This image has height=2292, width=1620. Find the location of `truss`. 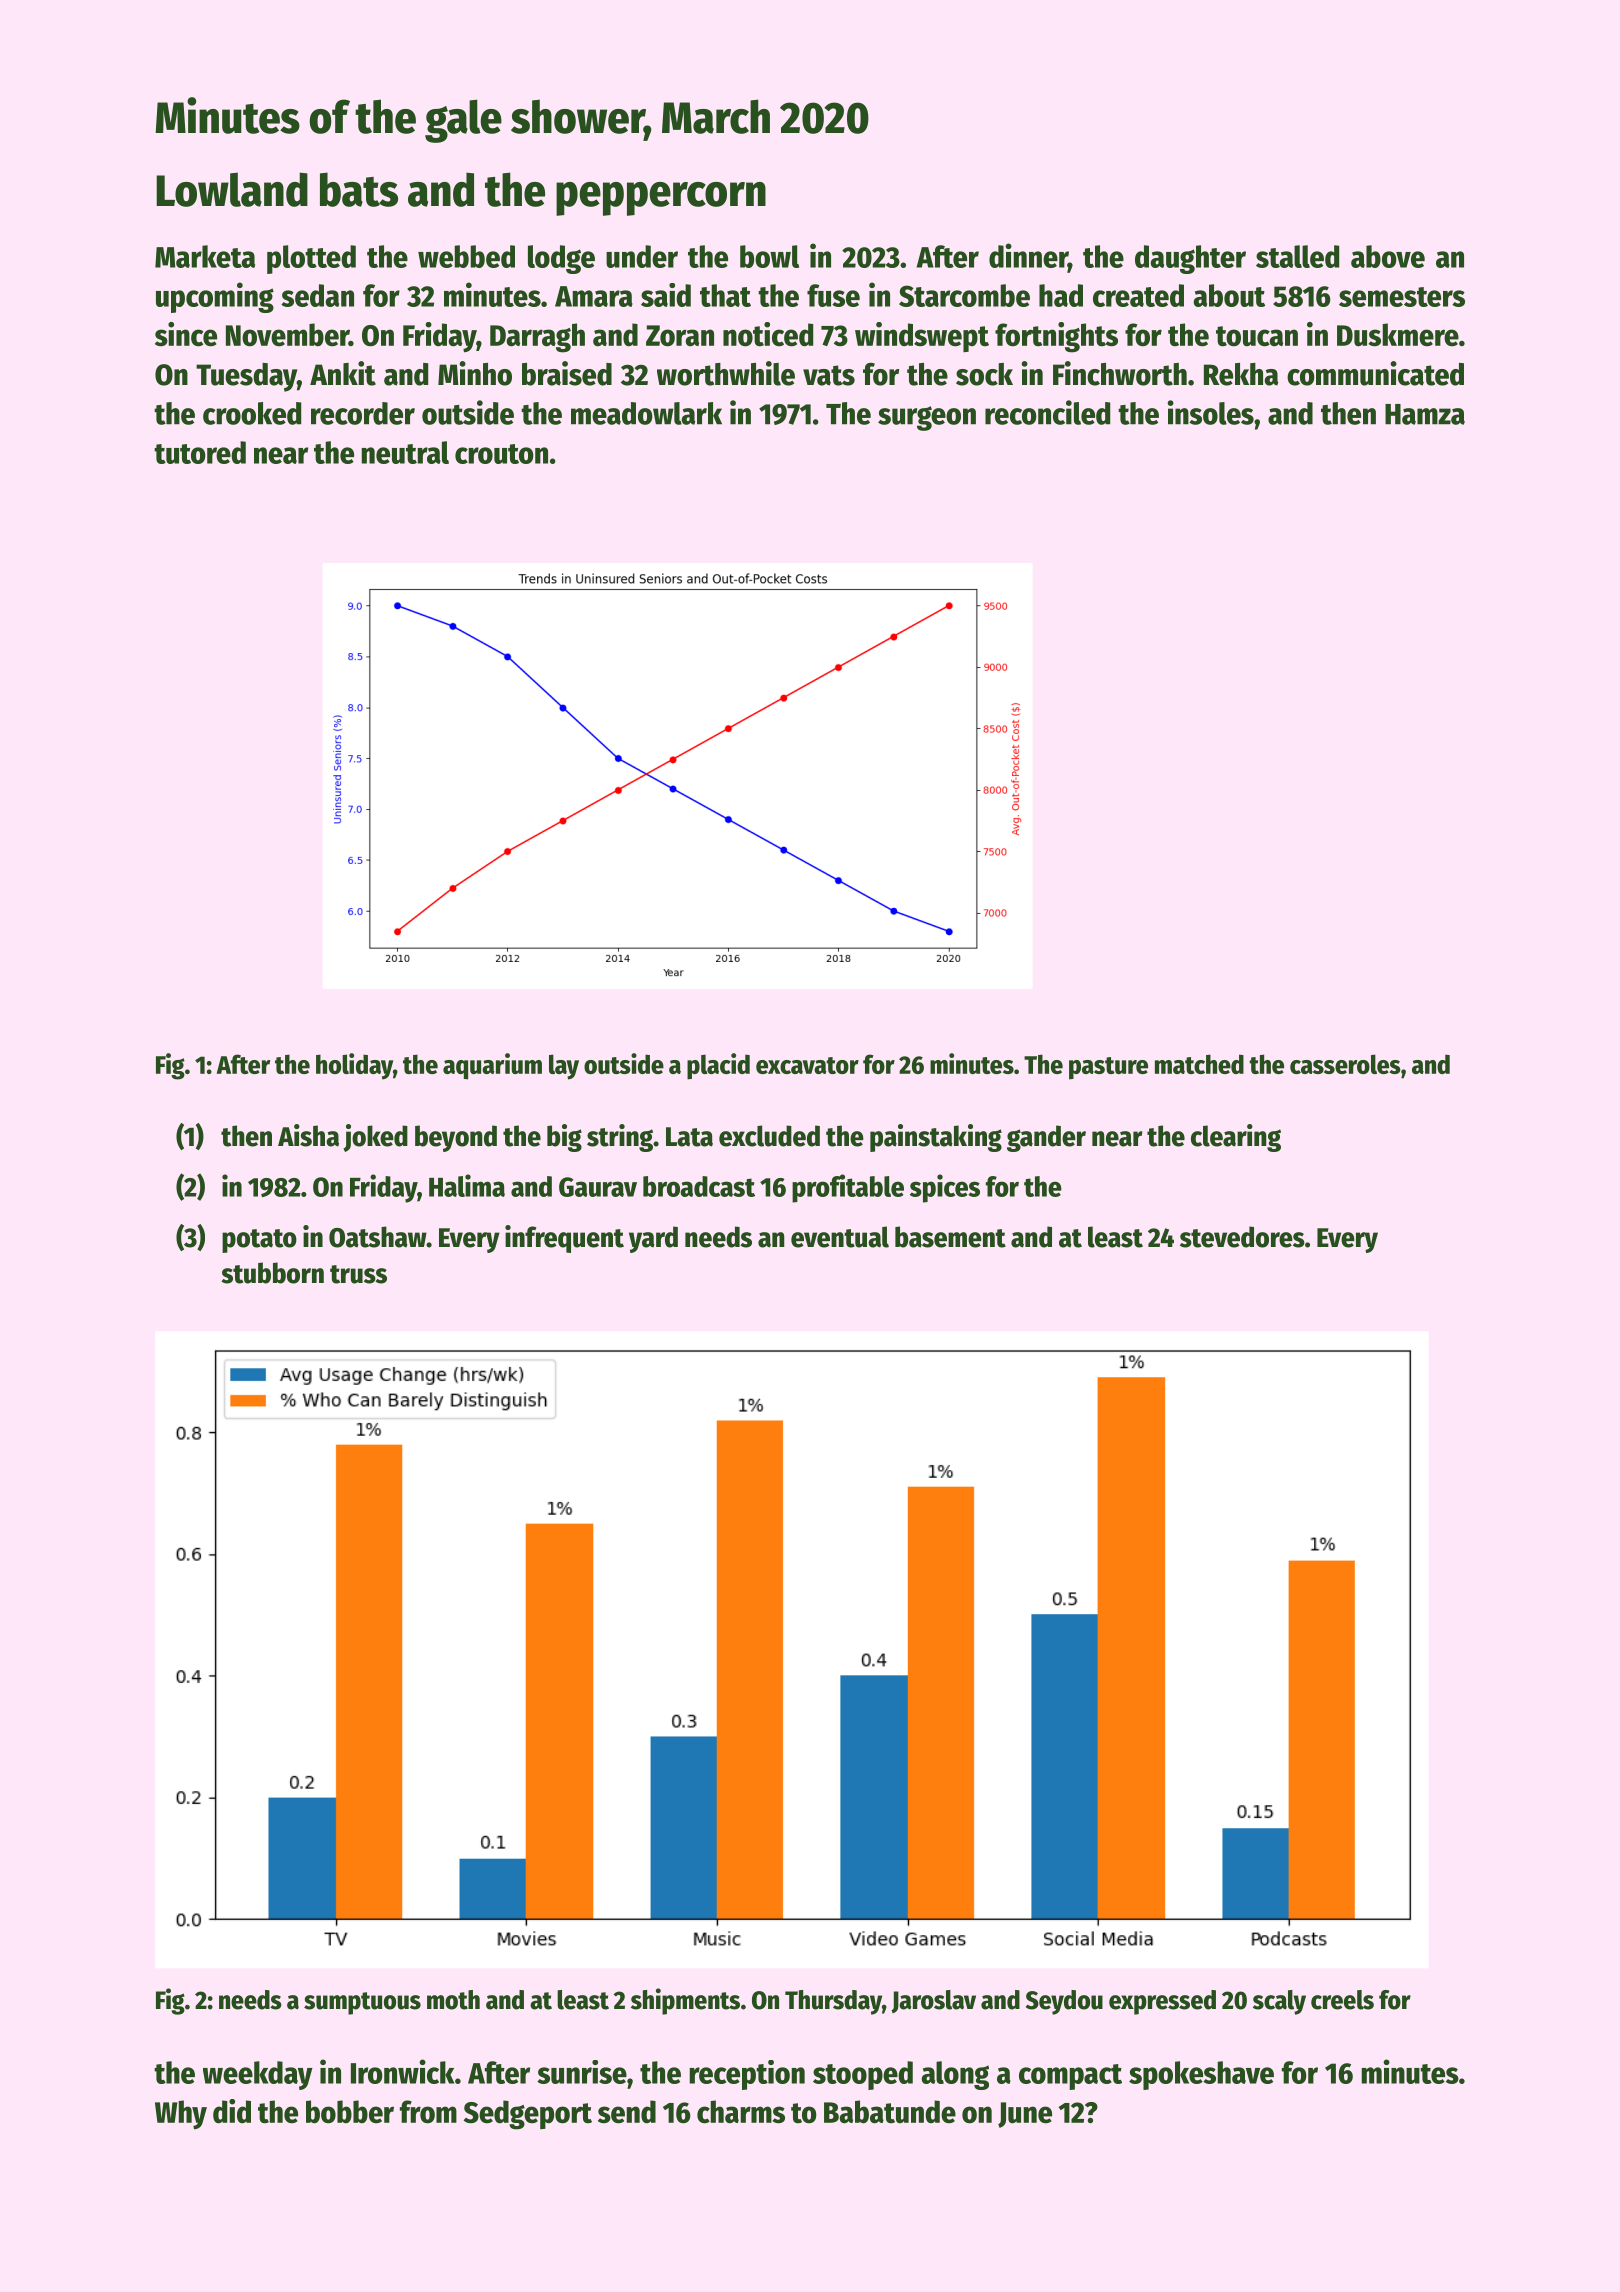

truss is located at coordinates (358, 1274).
